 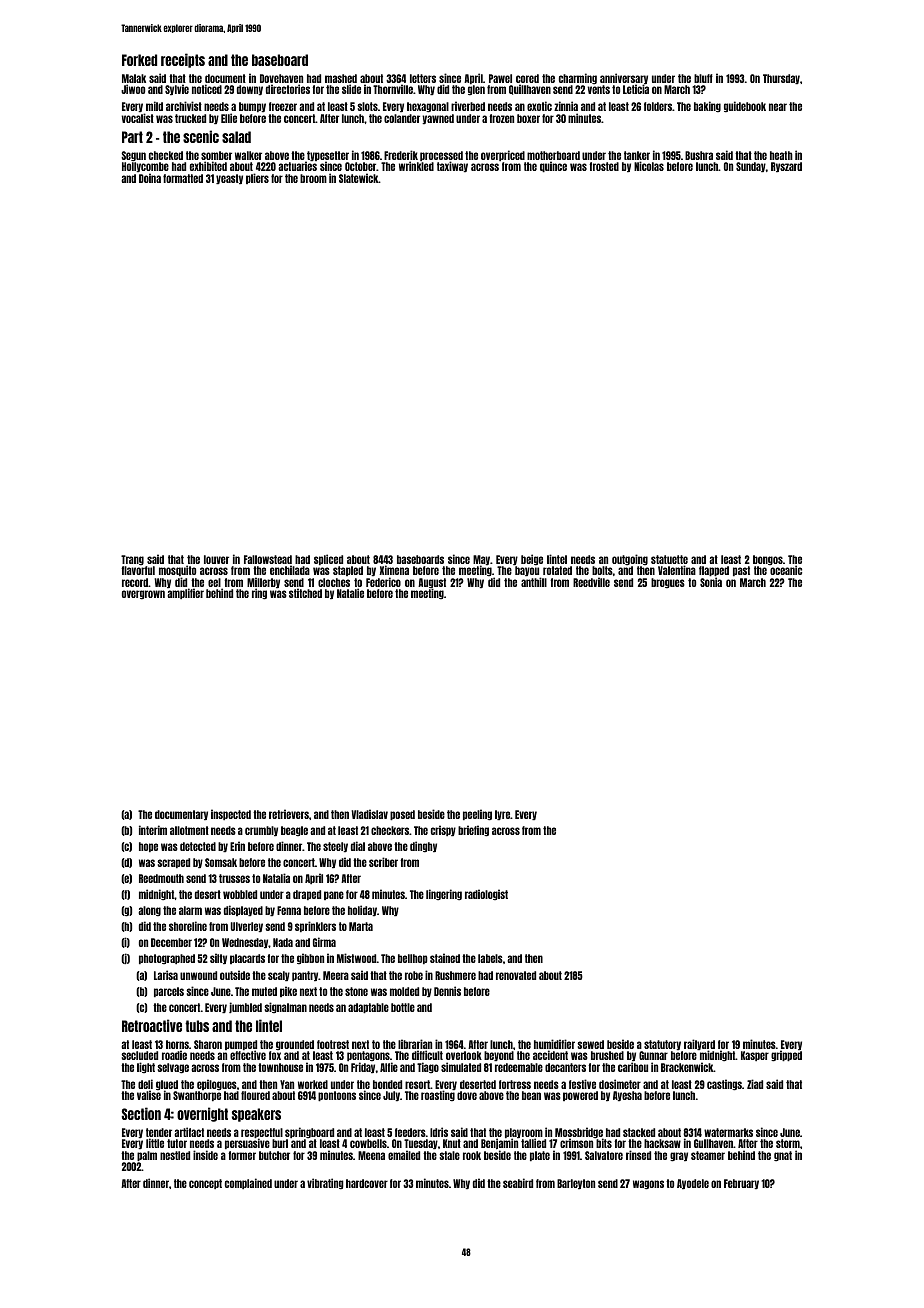 I want to click on February, so click(x=741, y=1184).
